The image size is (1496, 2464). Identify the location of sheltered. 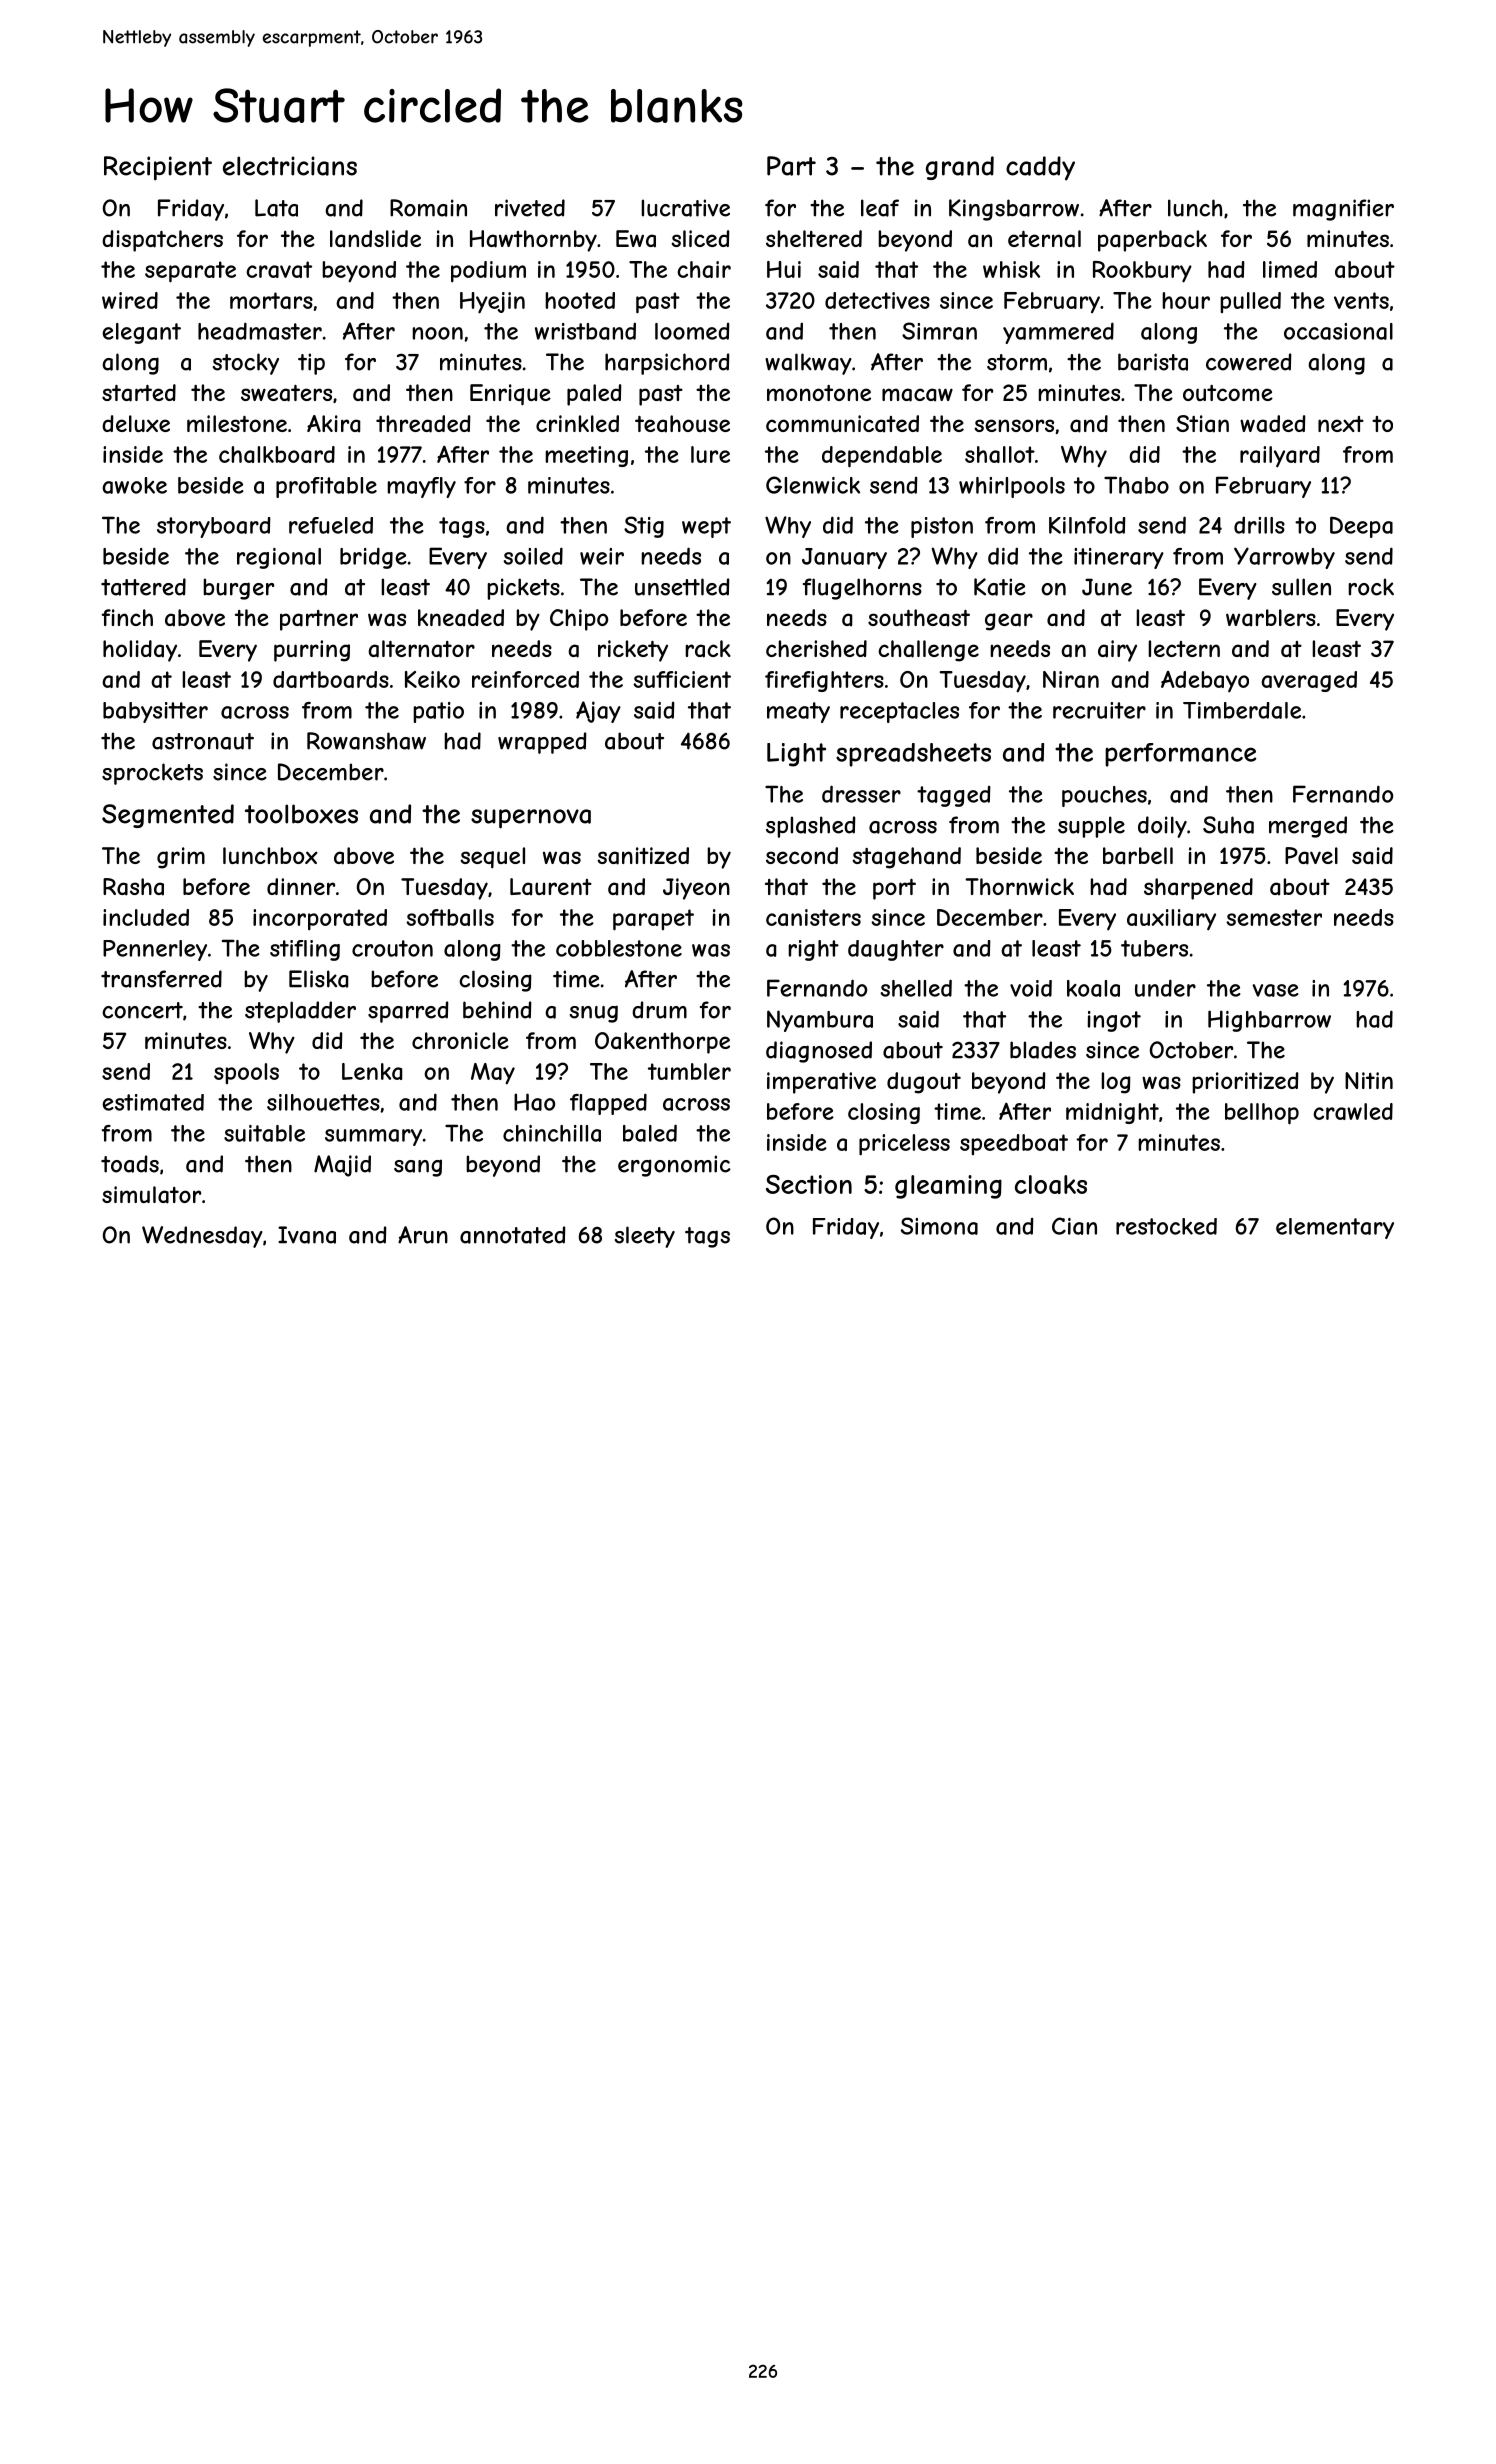
(814, 238).
